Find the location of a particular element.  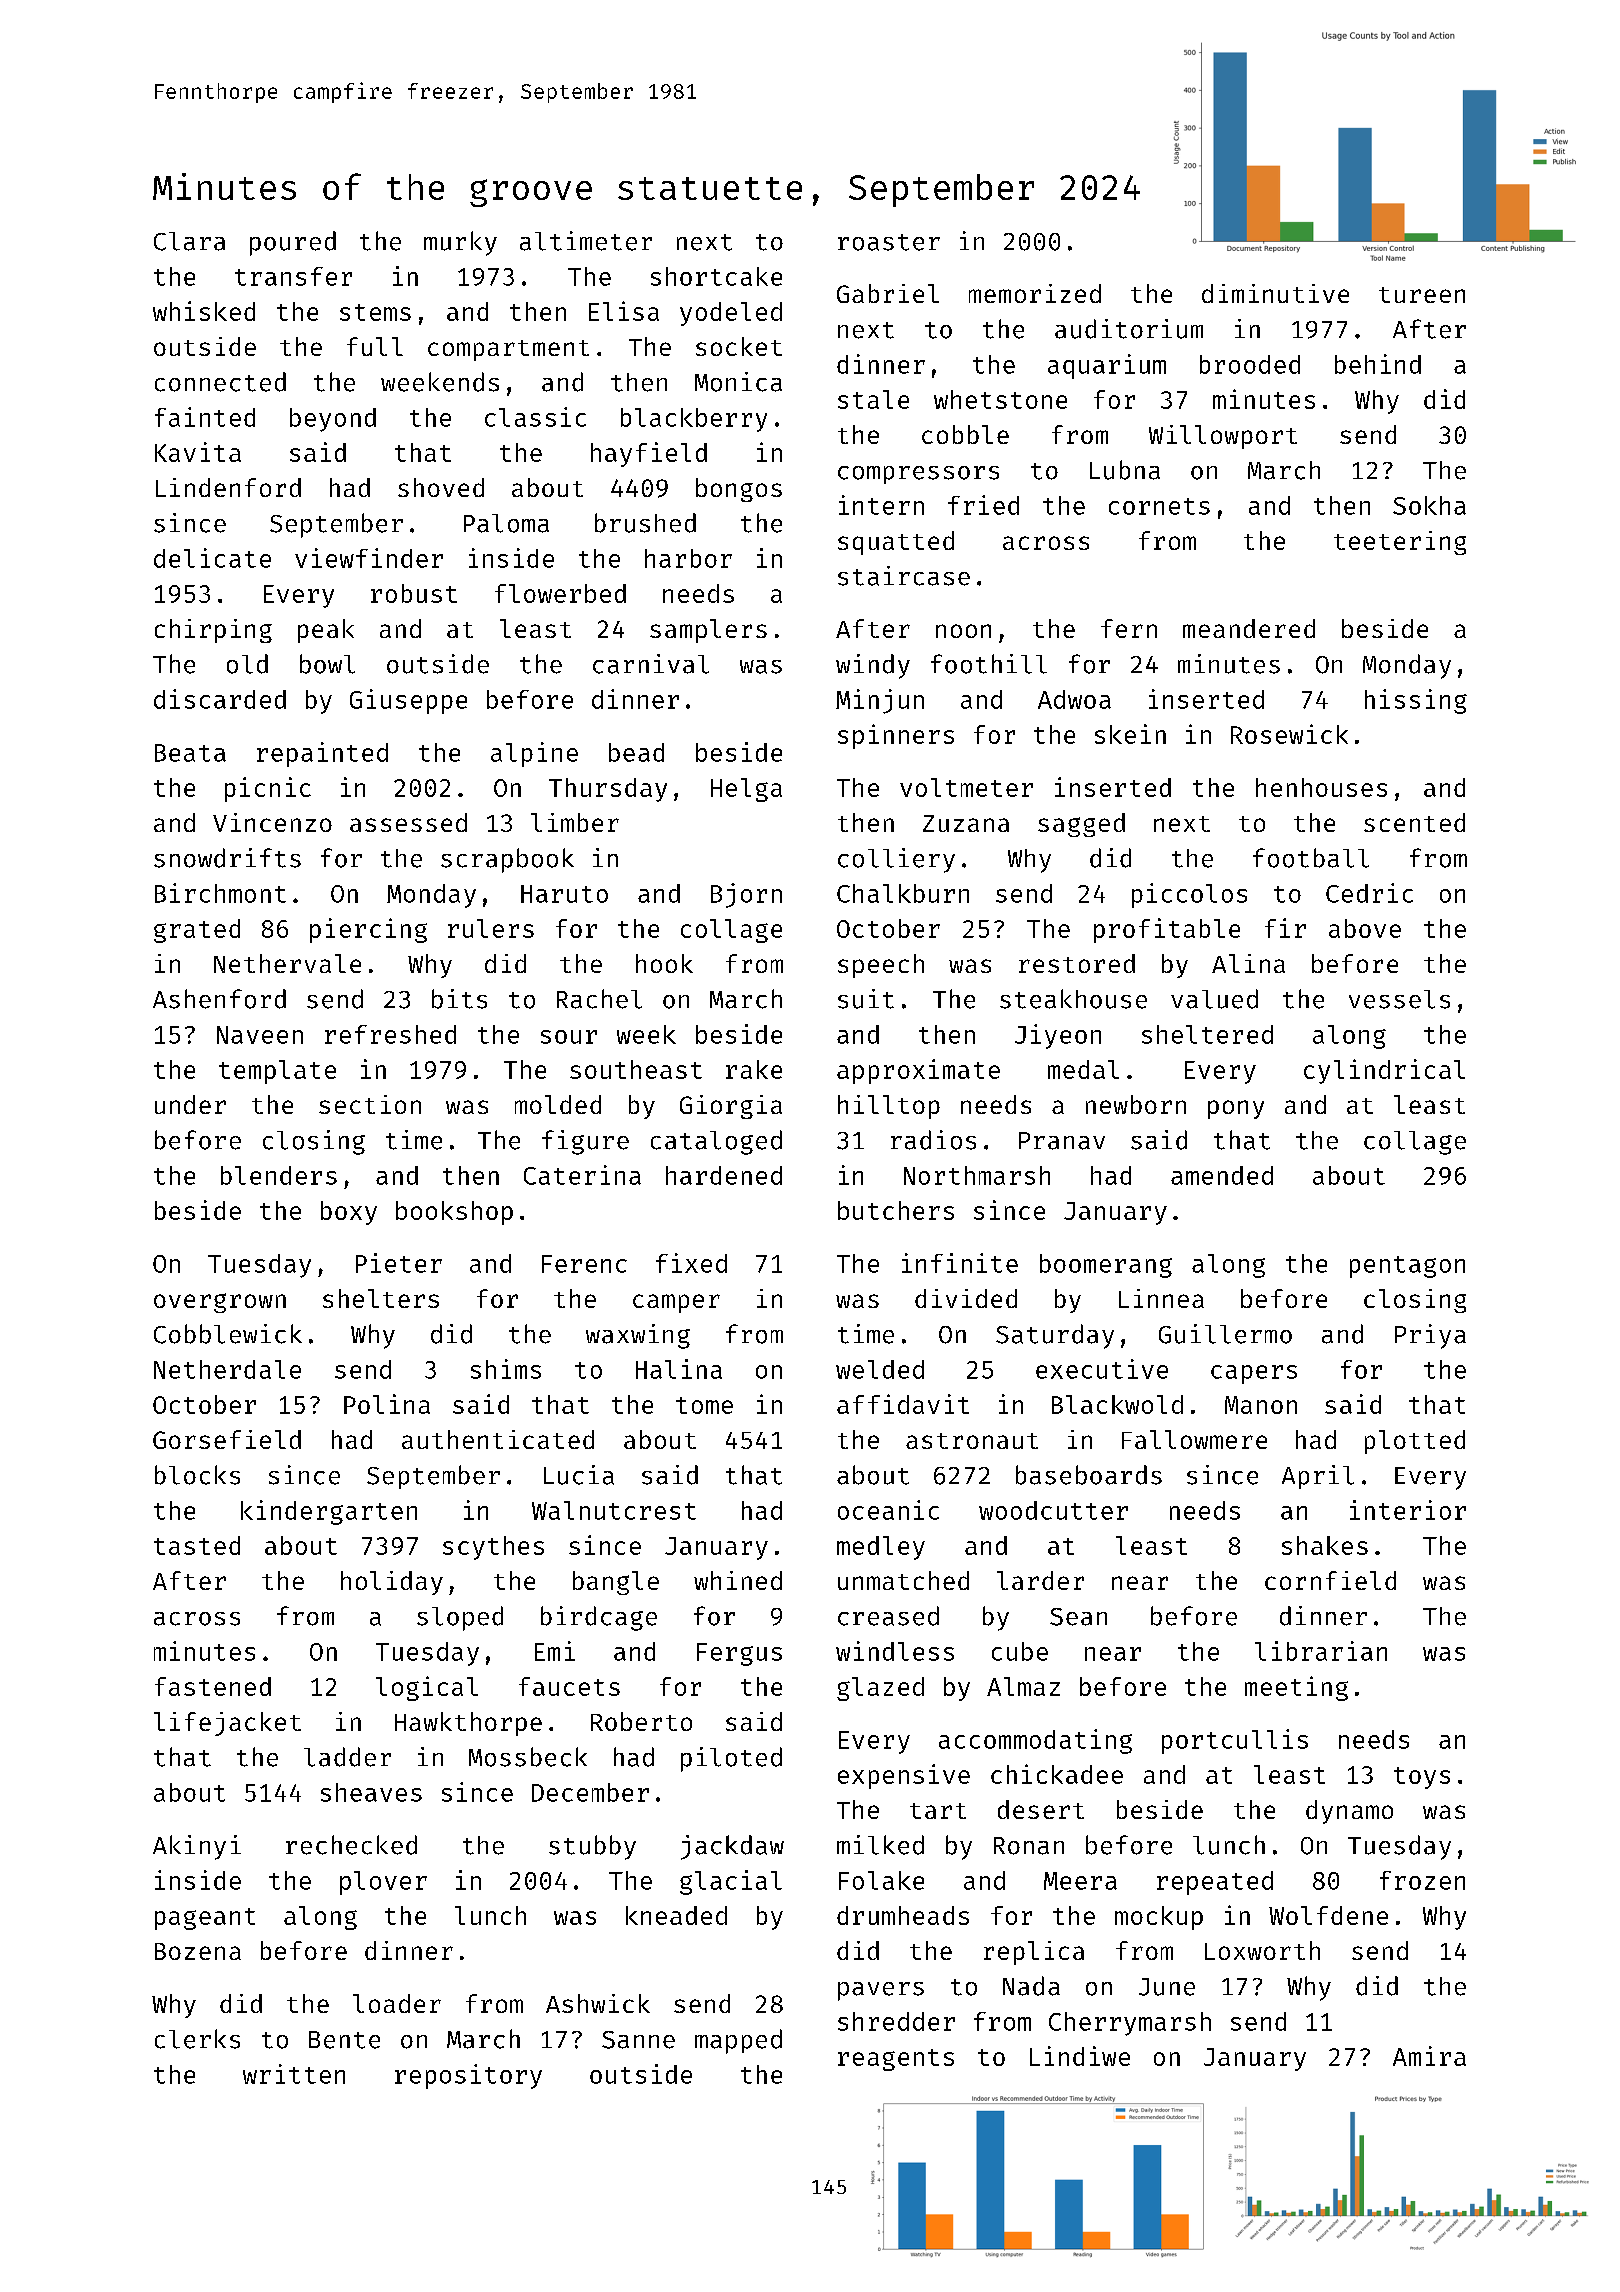

kneaded is located at coordinates (676, 1915).
